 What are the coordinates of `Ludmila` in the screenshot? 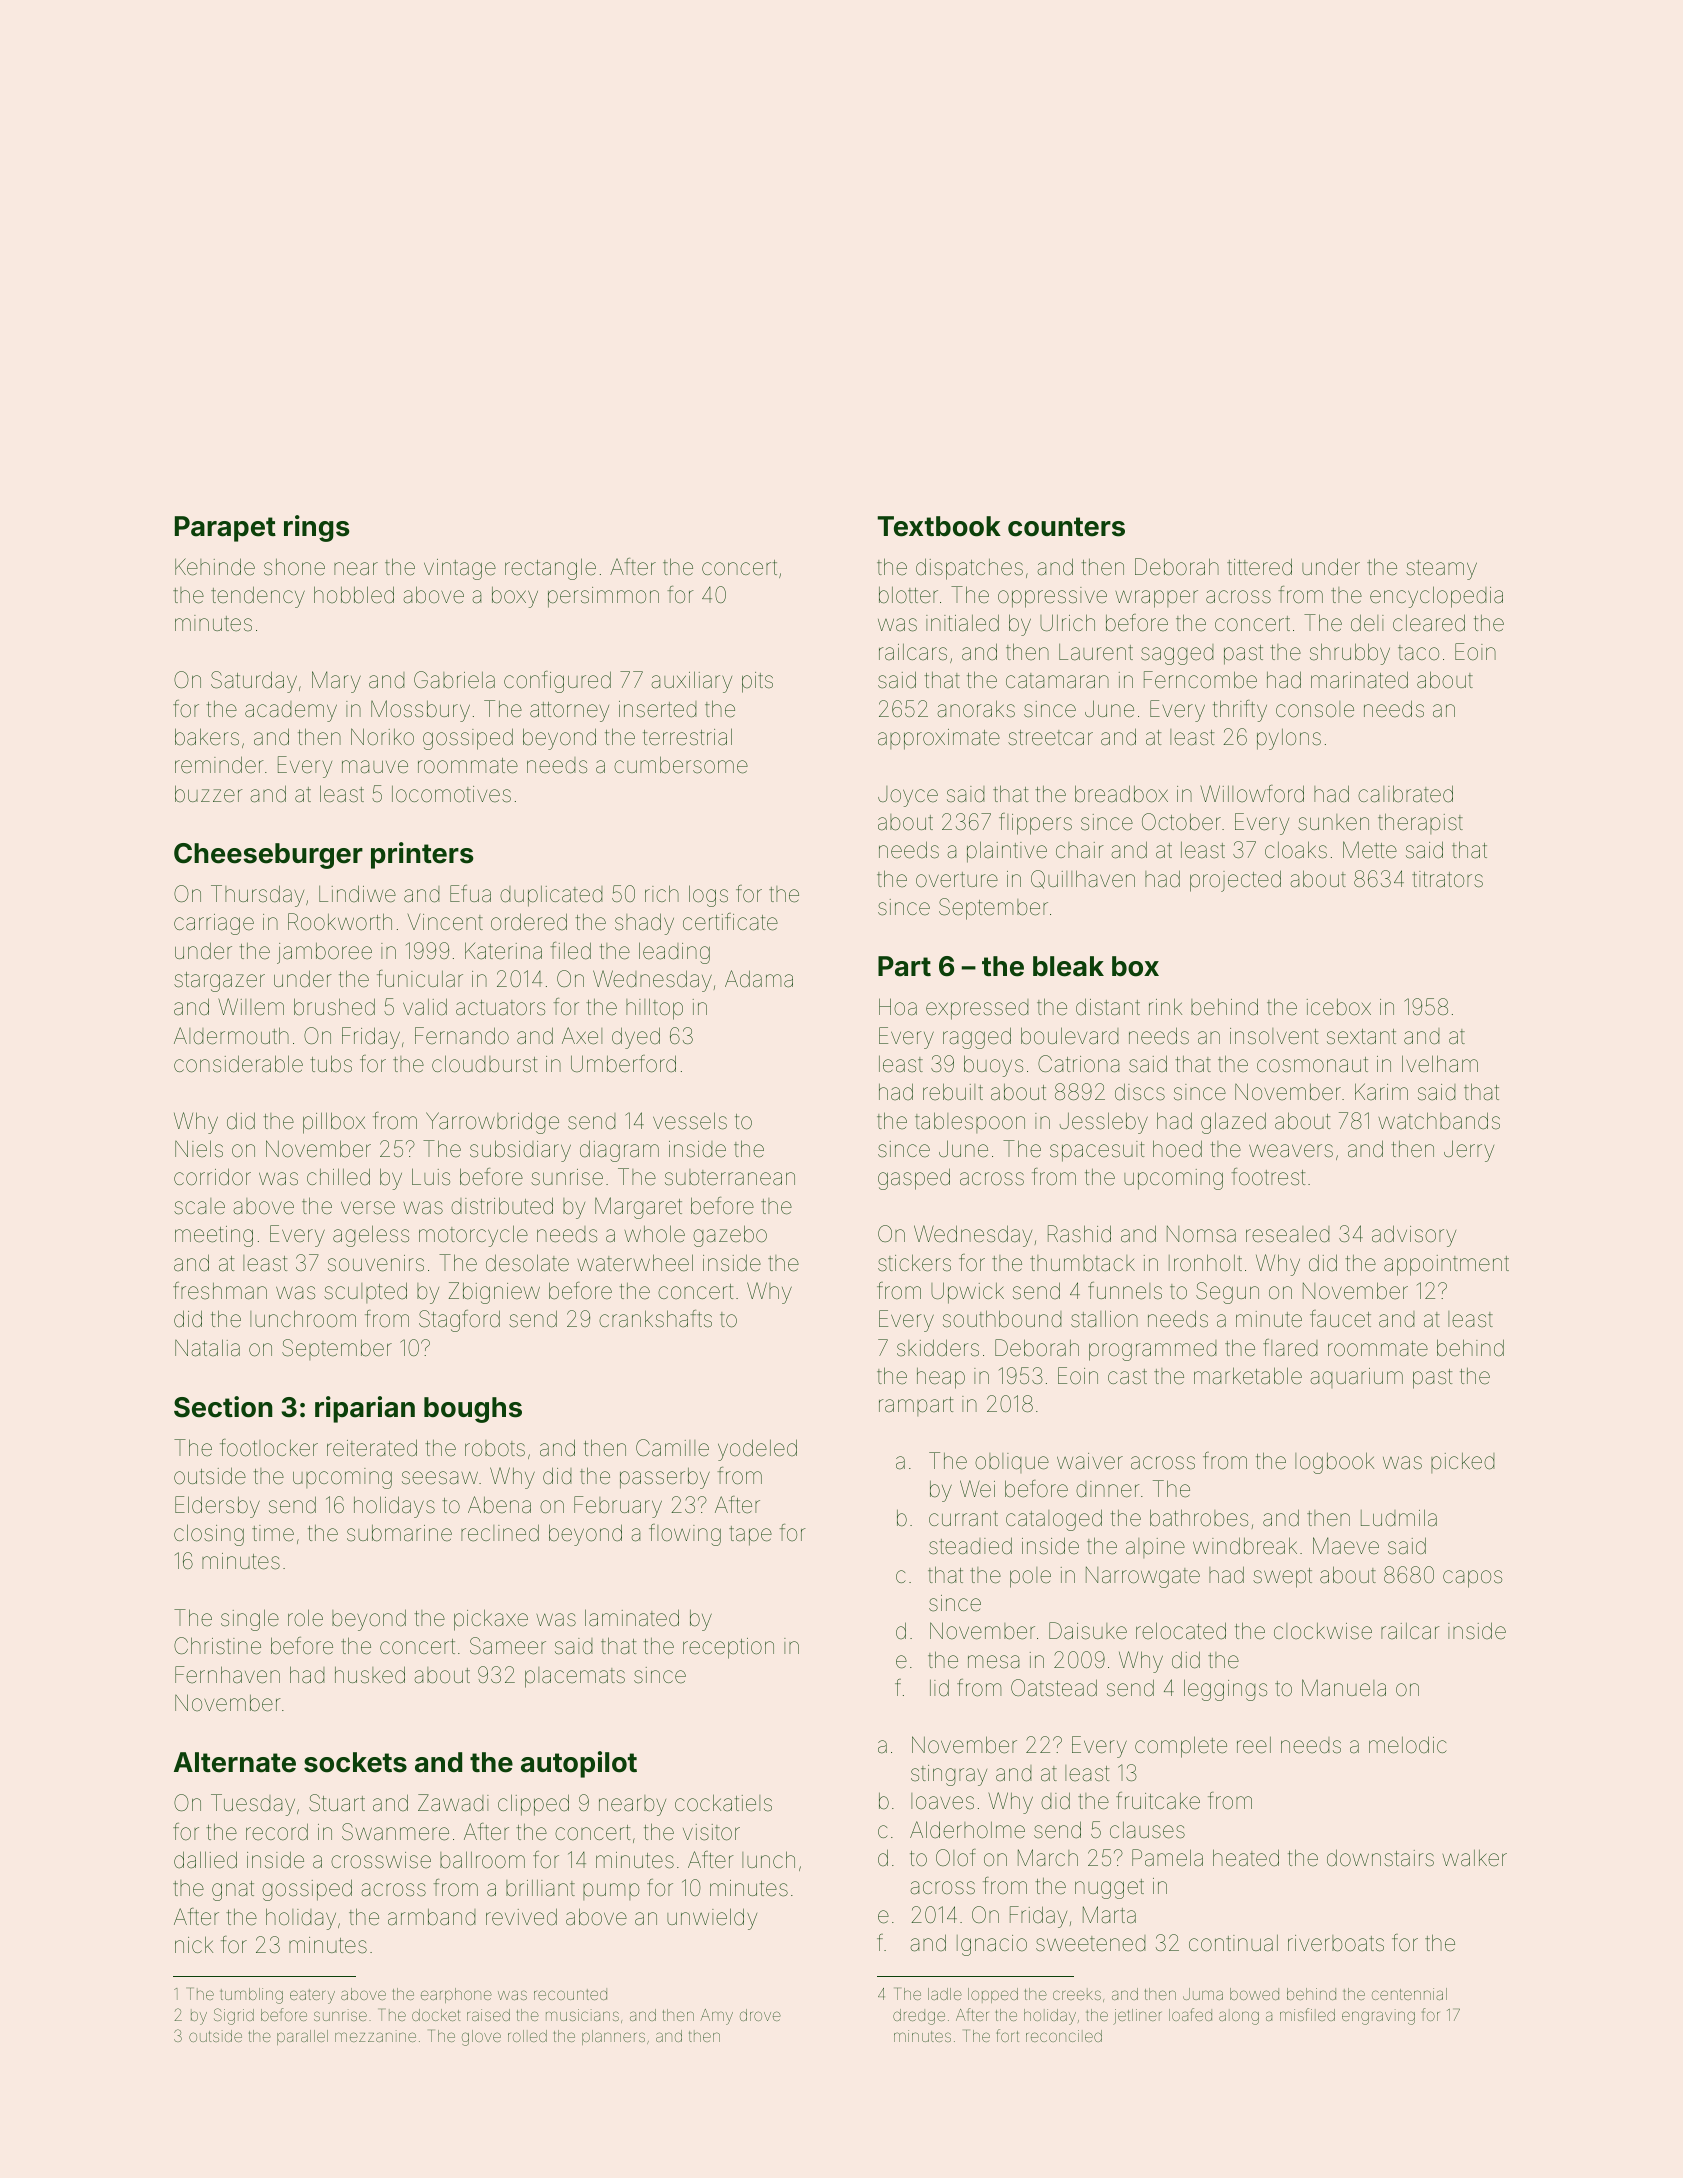 It's located at (1399, 1518).
